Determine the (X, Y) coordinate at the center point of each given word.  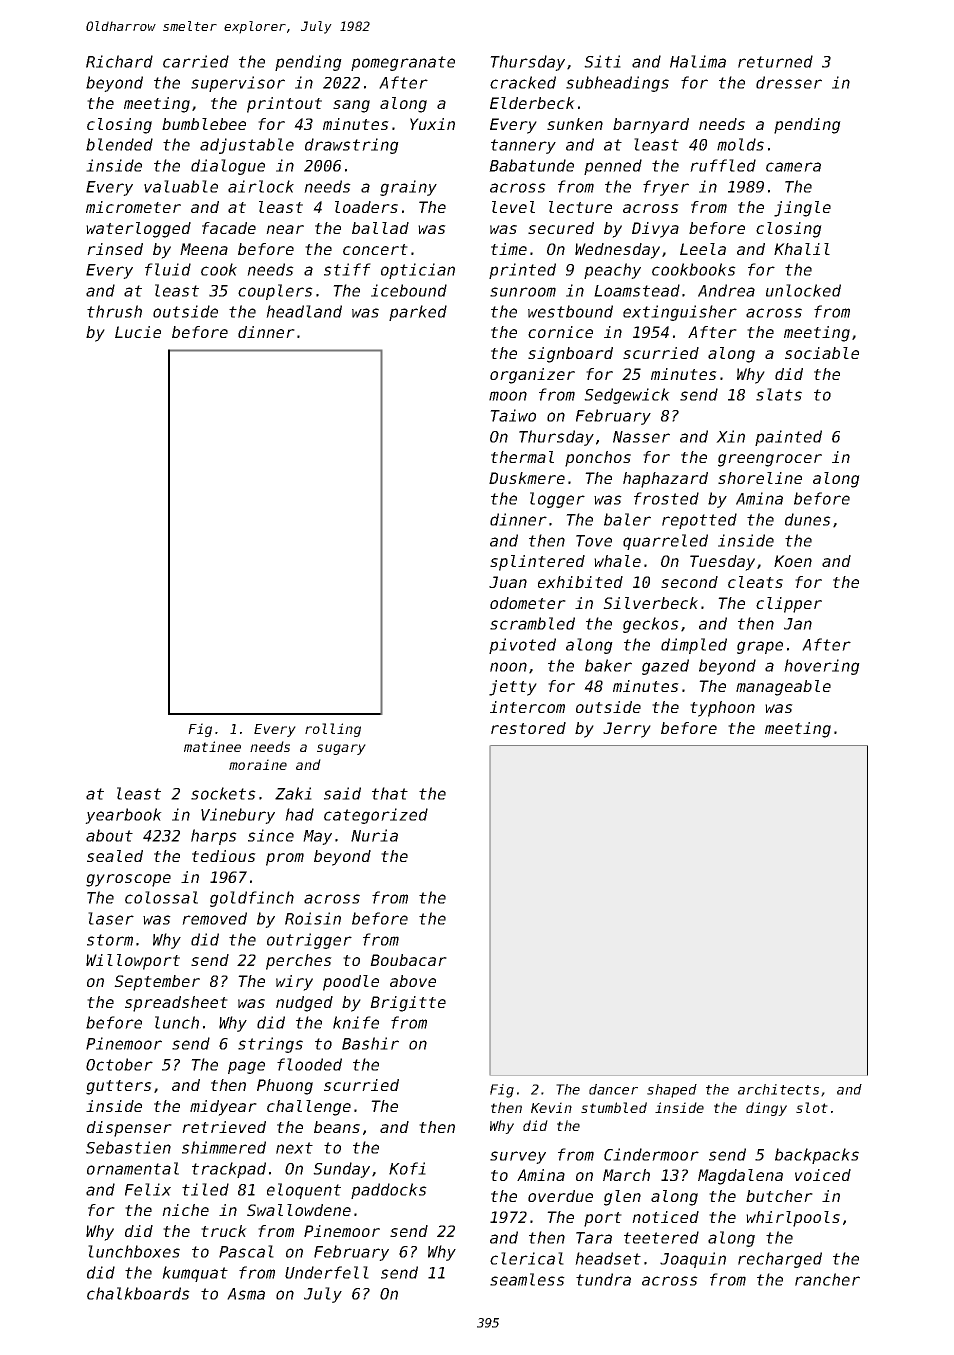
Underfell (327, 1272)
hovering (822, 667)
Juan (508, 582)
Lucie (138, 332)
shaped (672, 1091)
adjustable (247, 146)
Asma (246, 1294)
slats (779, 394)
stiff (347, 269)
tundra (603, 1279)
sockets (223, 793)
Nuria (374, 835)
